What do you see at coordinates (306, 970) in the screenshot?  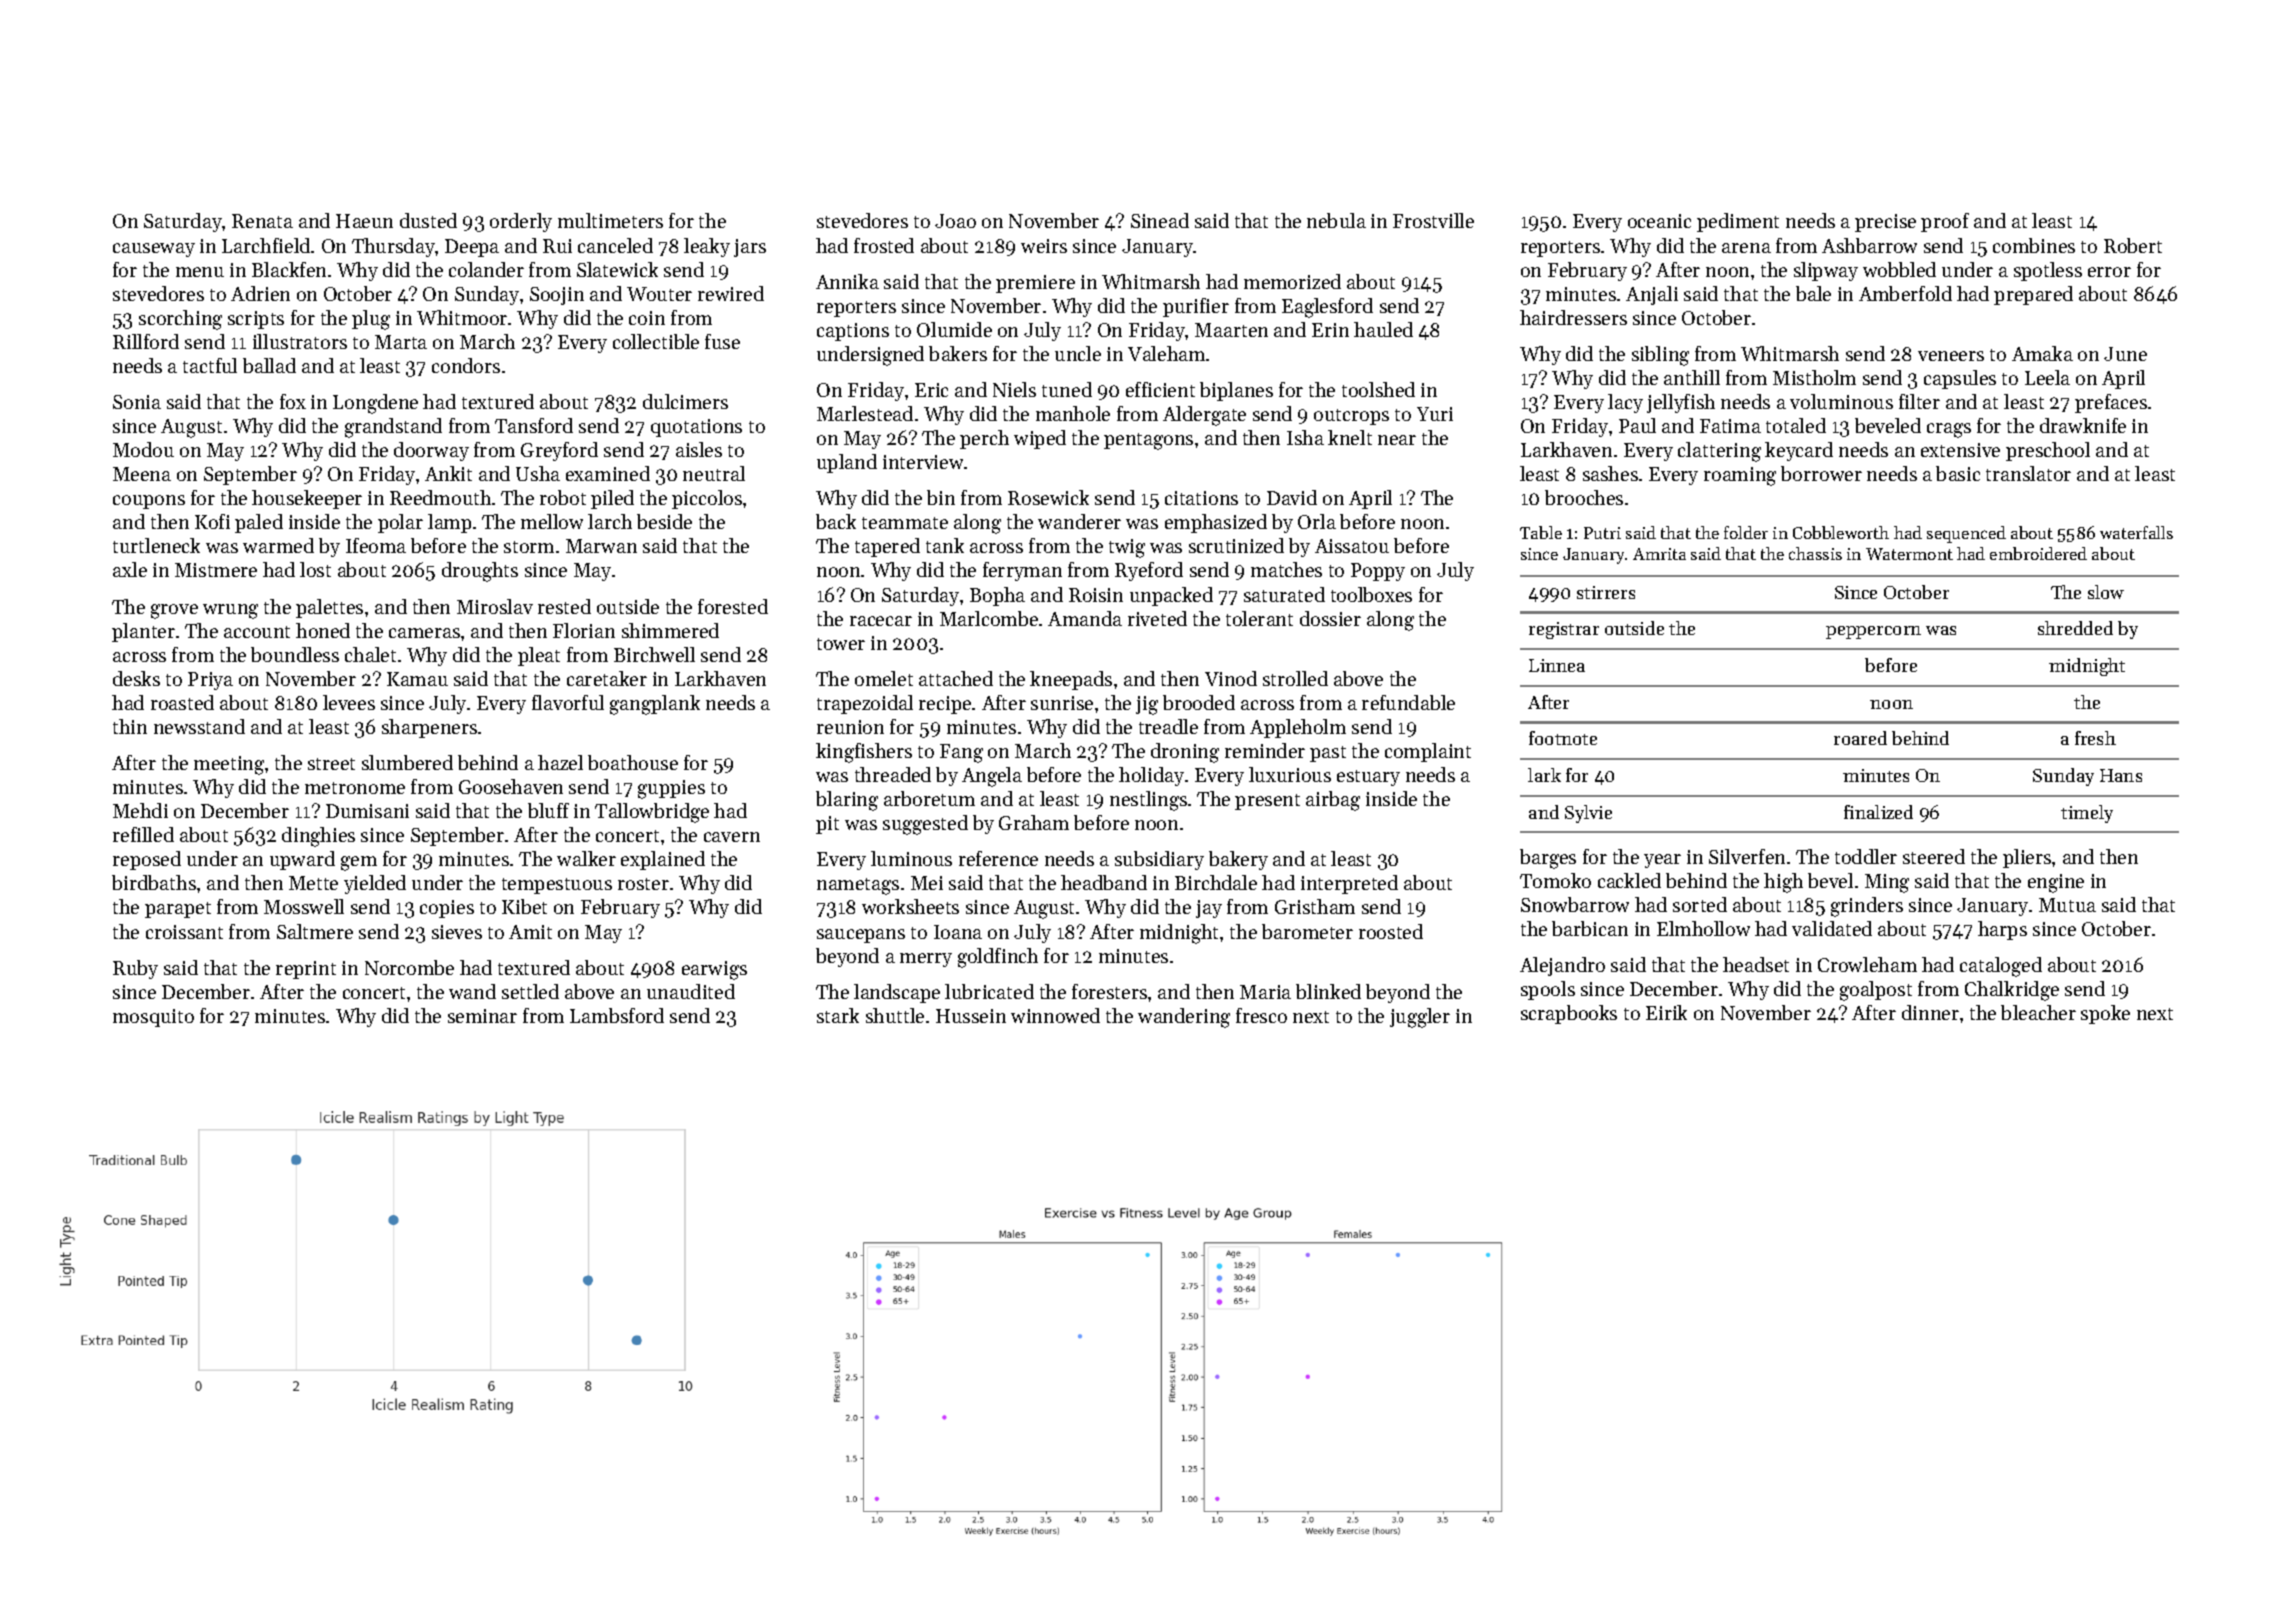 I see `reprint` at bounding box center [306, 970].
